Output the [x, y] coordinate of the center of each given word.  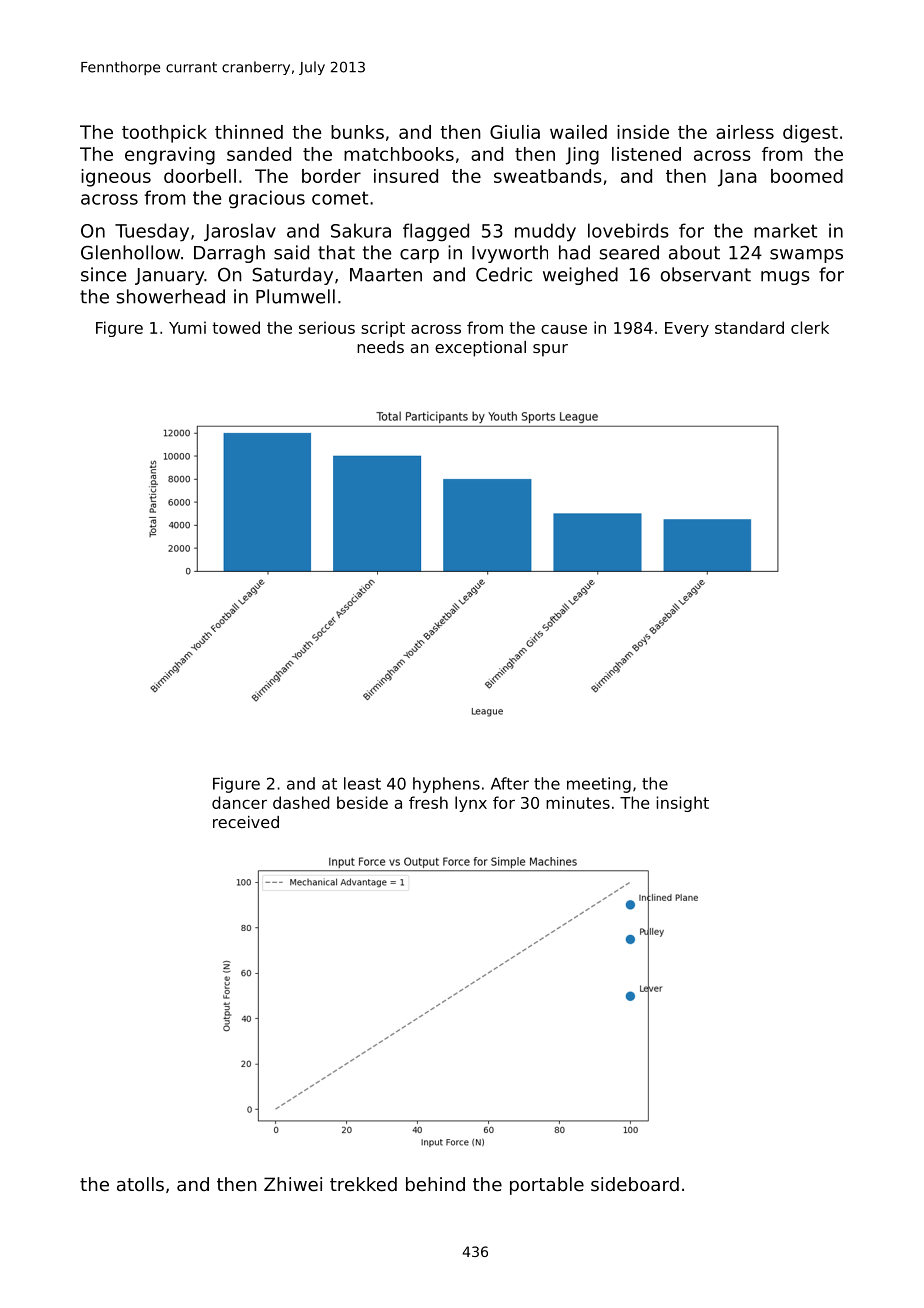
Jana [737, 178]
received [246, 822]
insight [683, 804]
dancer [239, 802]
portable [547, 1186]
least [362, 783]
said [291, 252]
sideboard [635, 1184]
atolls [140, 1184]
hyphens [446, 785]
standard [749, 327]
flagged [436, 232]
